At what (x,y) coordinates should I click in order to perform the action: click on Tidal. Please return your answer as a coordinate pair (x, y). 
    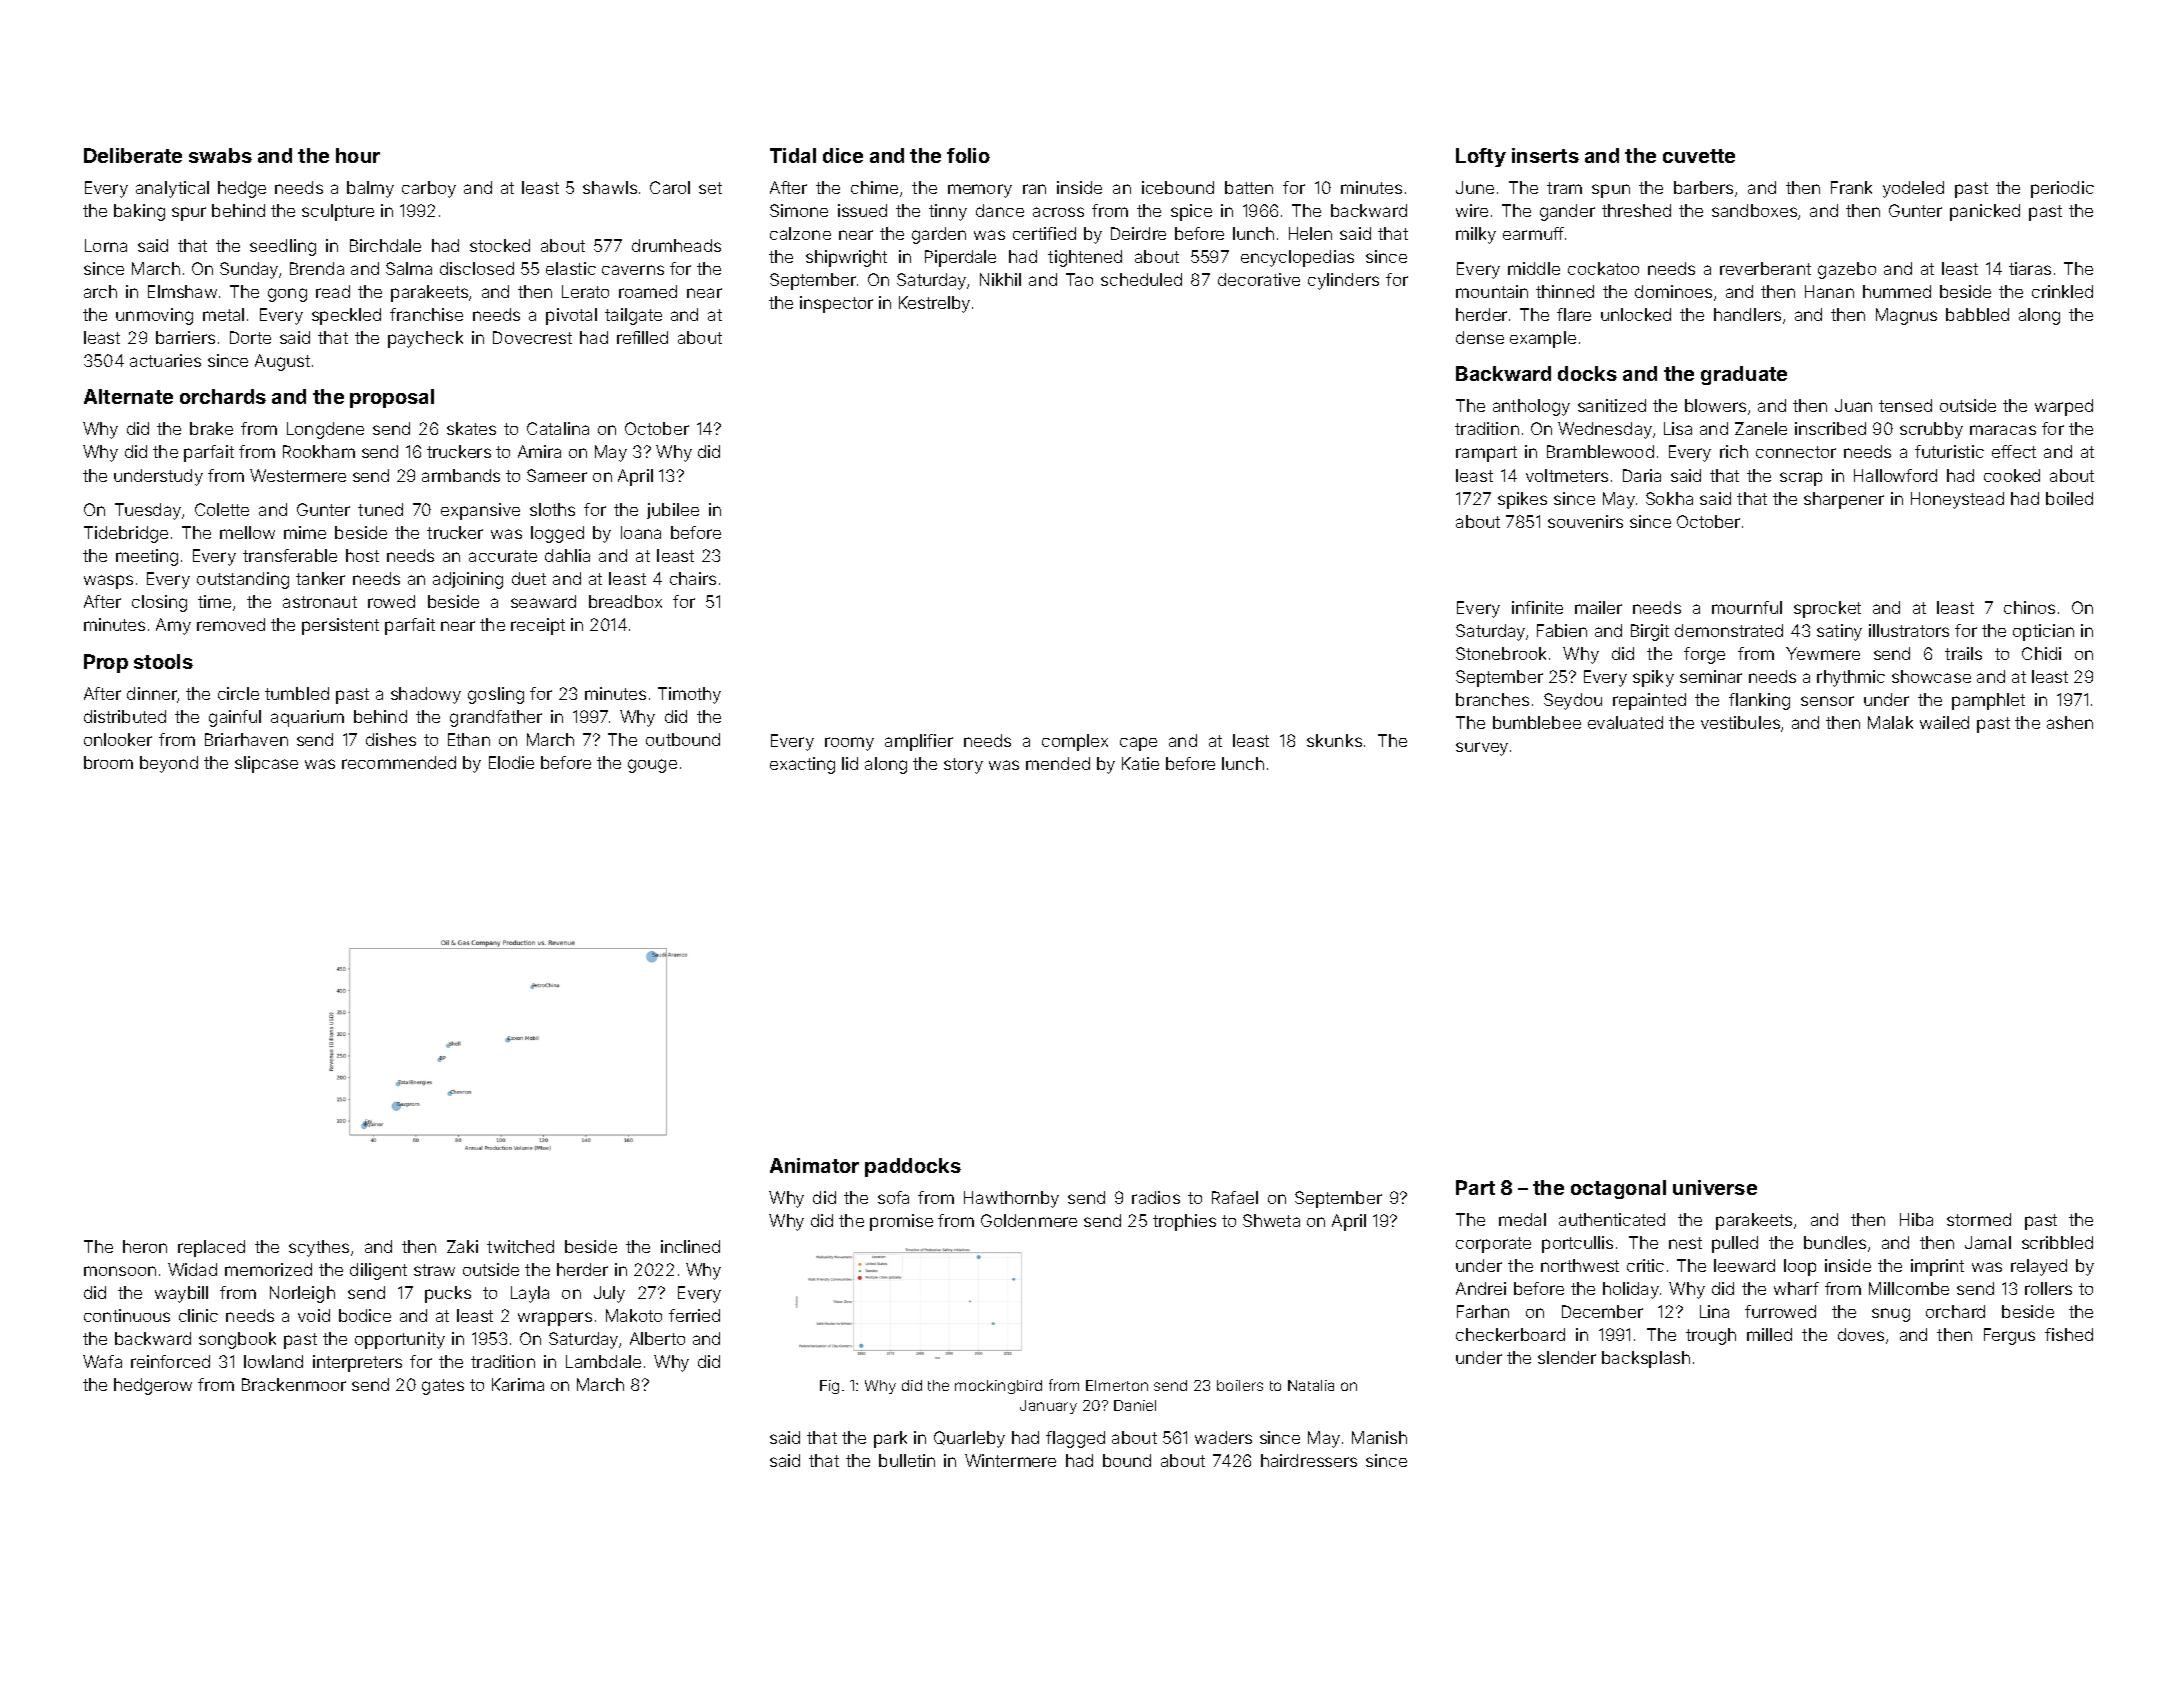
    Looking at the image, I should click on (793, 155).
